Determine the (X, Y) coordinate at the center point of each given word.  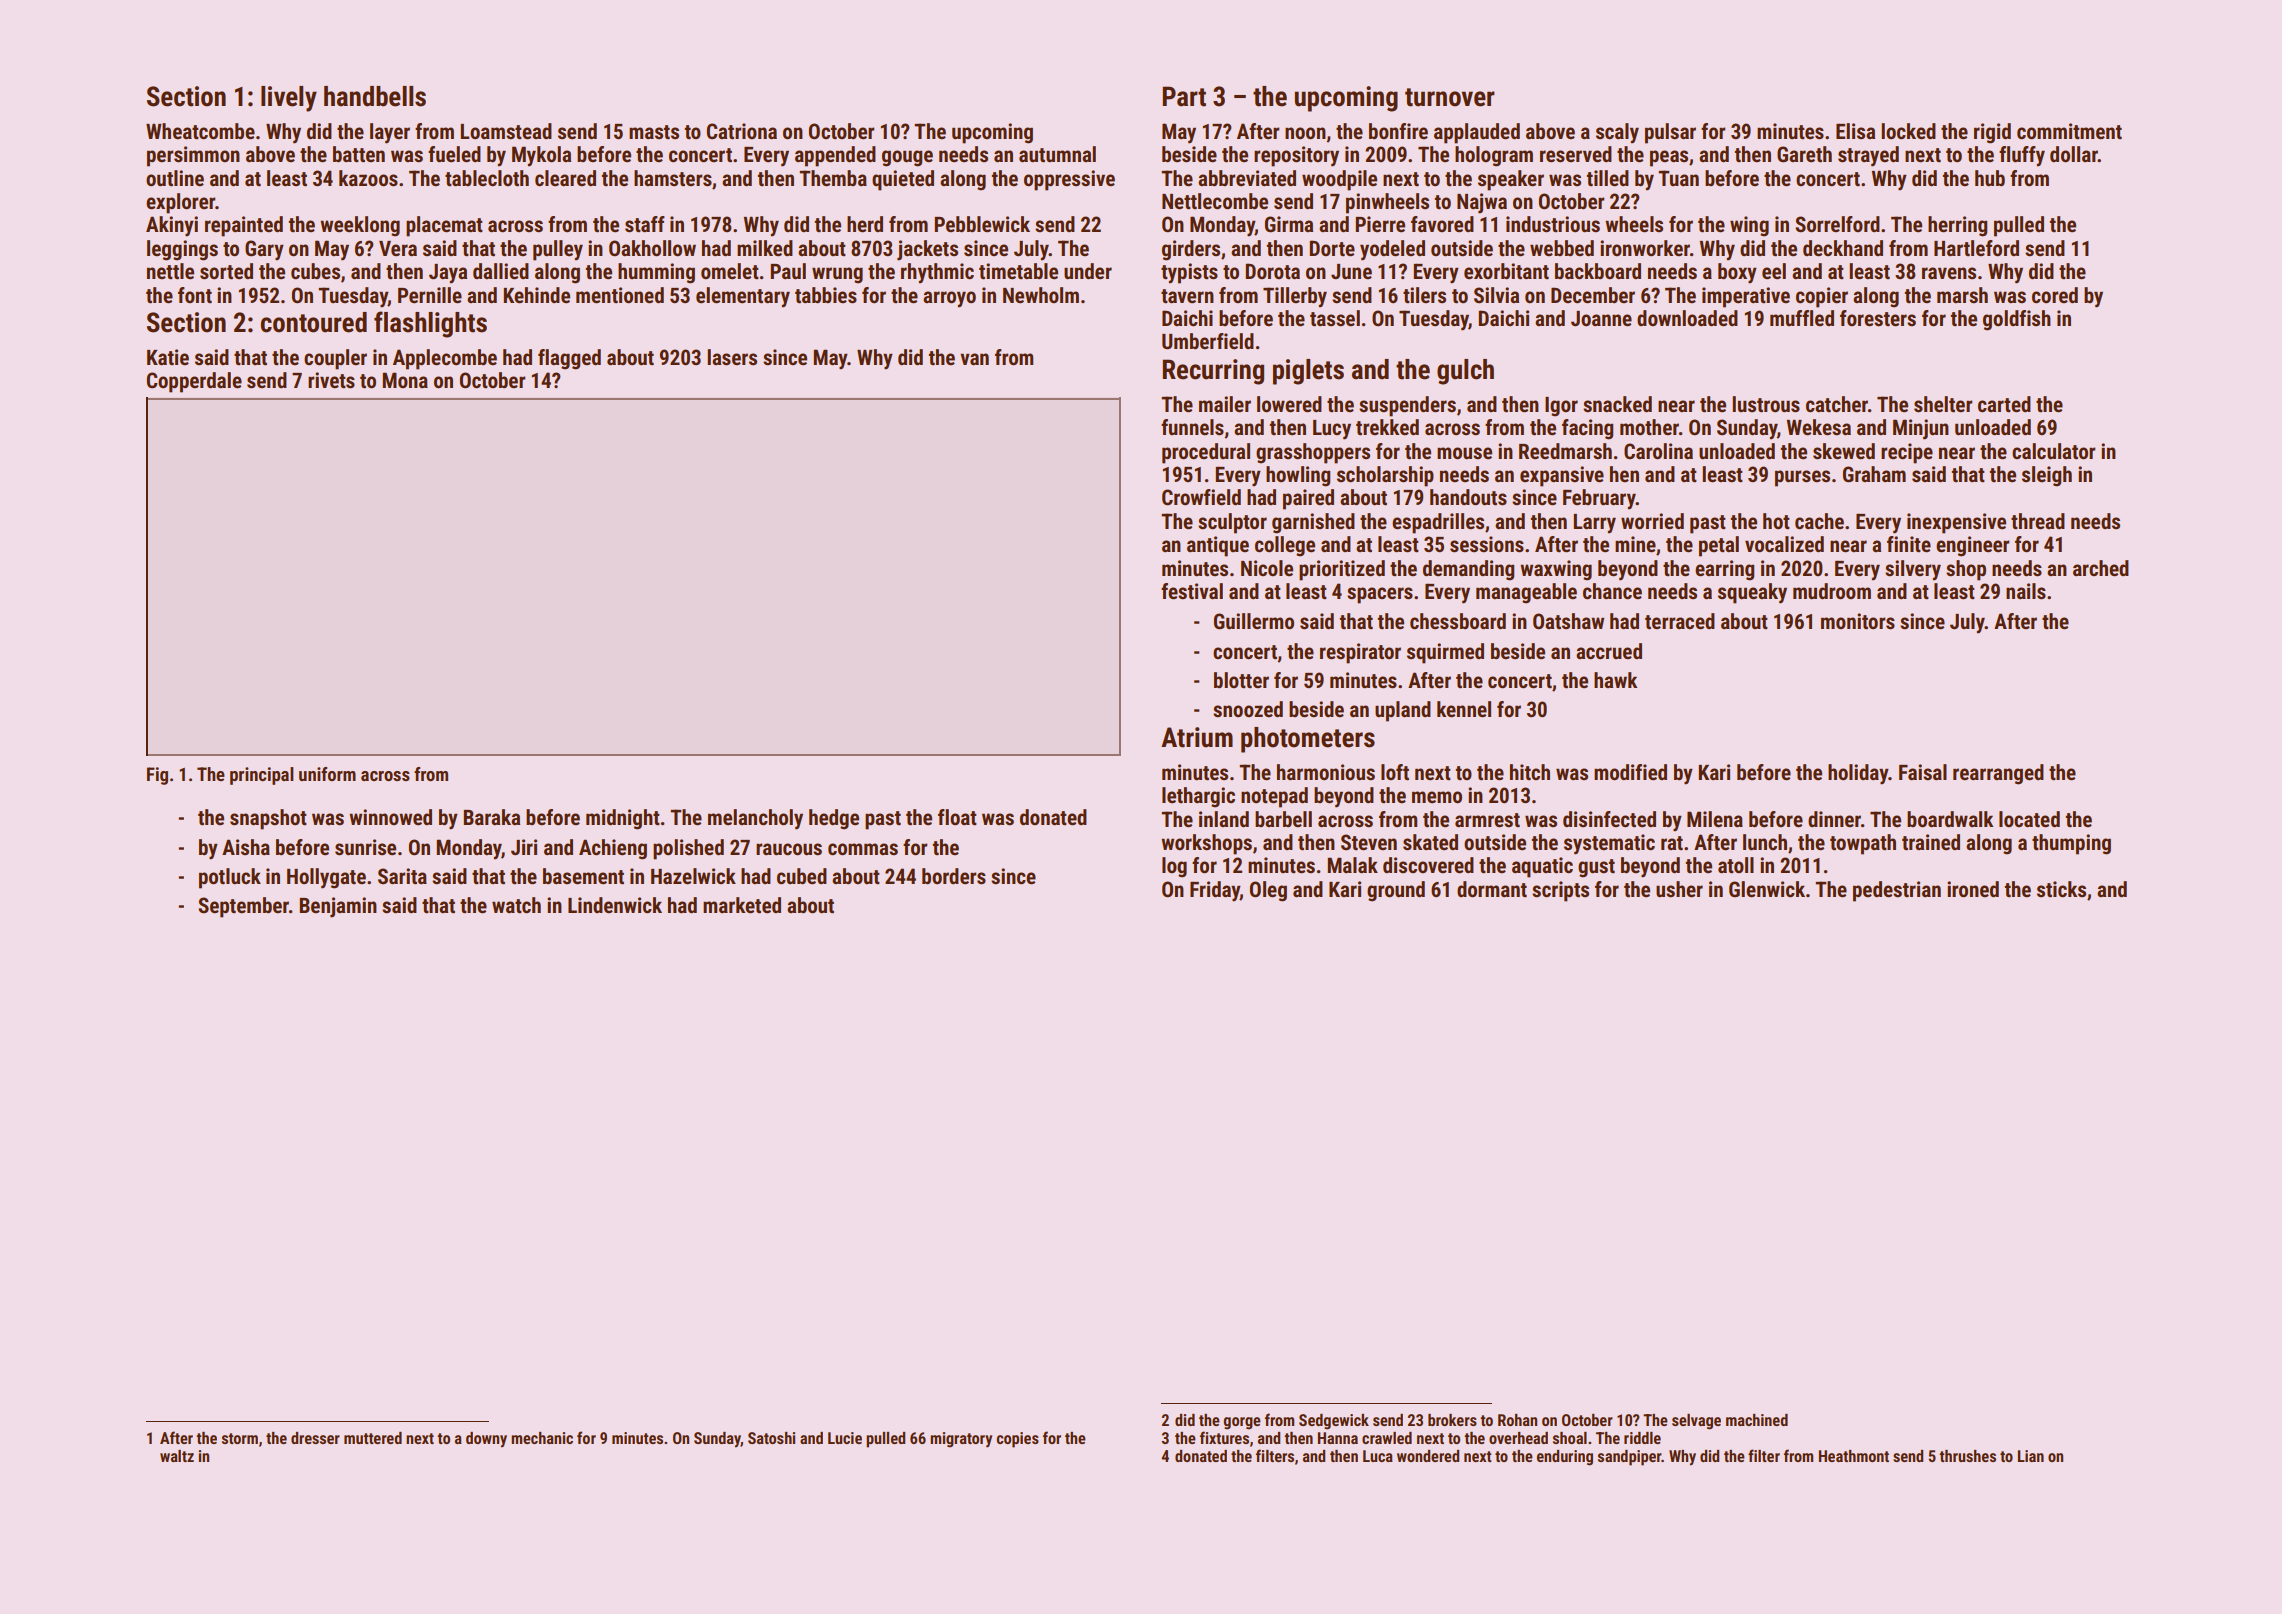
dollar (2074, 154)
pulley (558, 250)
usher (1679, 889)
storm (240, 1438)
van (974, 359)
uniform (327, 774)
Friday (1215, 891)
